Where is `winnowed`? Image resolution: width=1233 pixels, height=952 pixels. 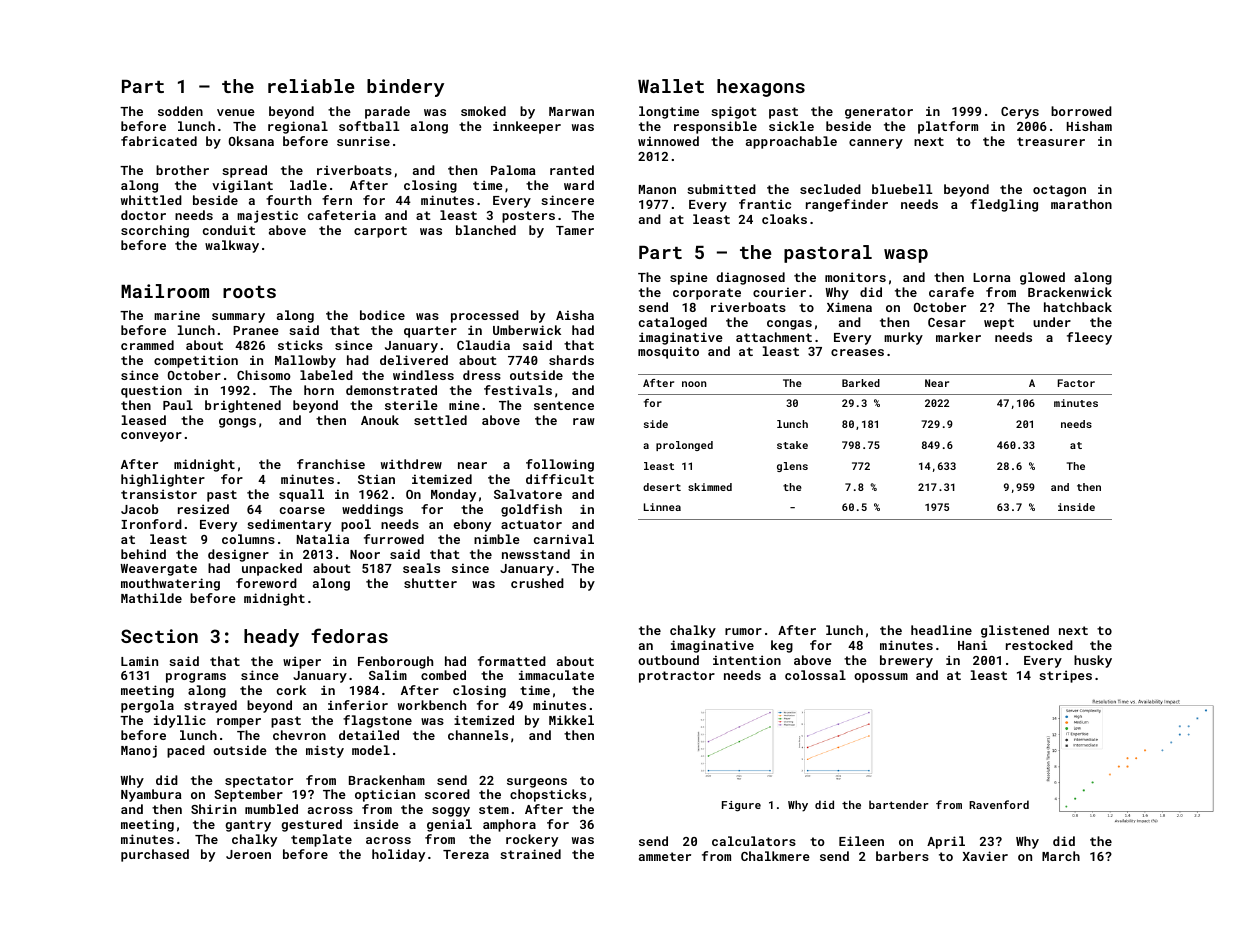 winnowed is located at coordinates (668, 141).
